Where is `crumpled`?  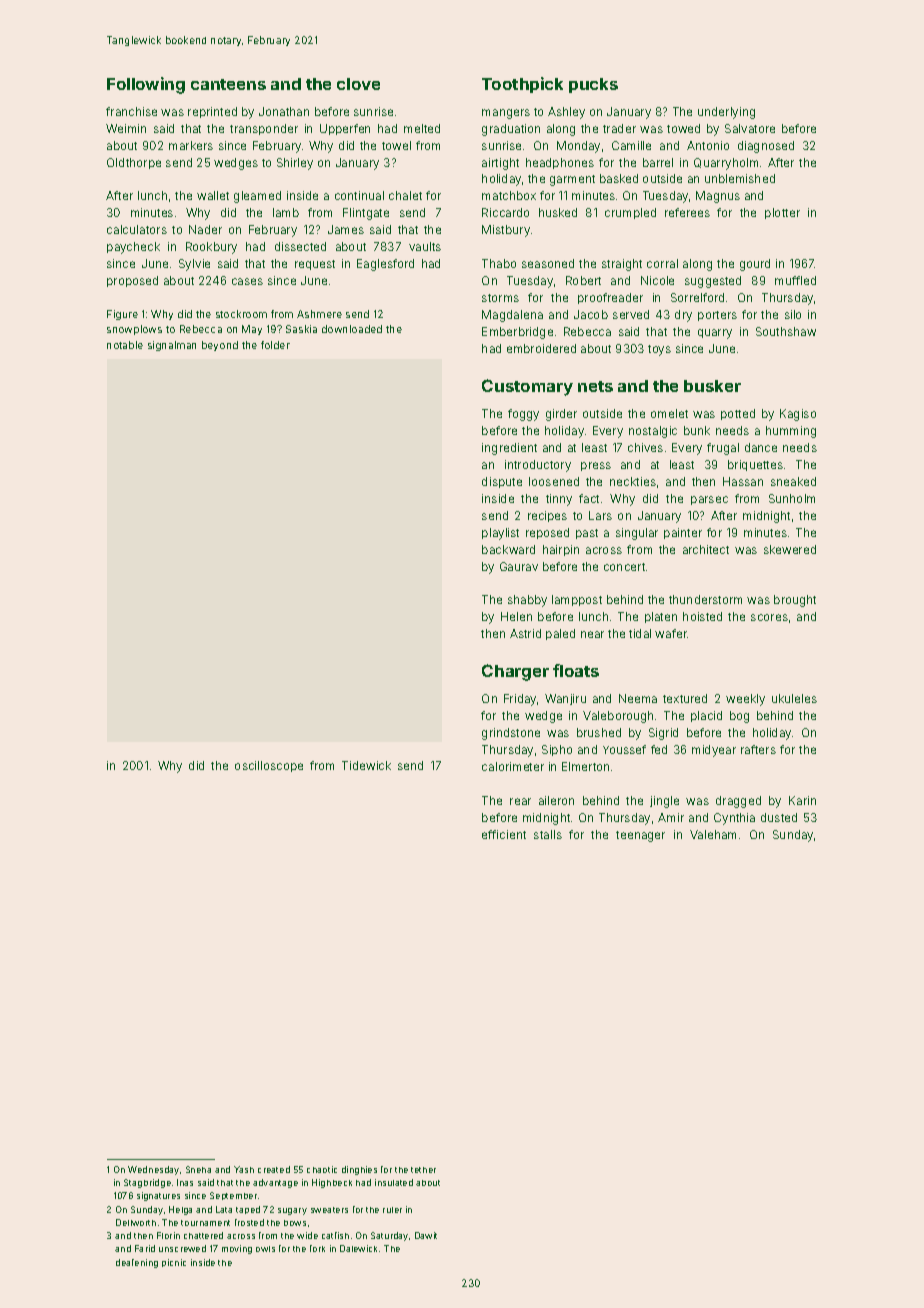
crumpled is located at coordinates (630, 213).
